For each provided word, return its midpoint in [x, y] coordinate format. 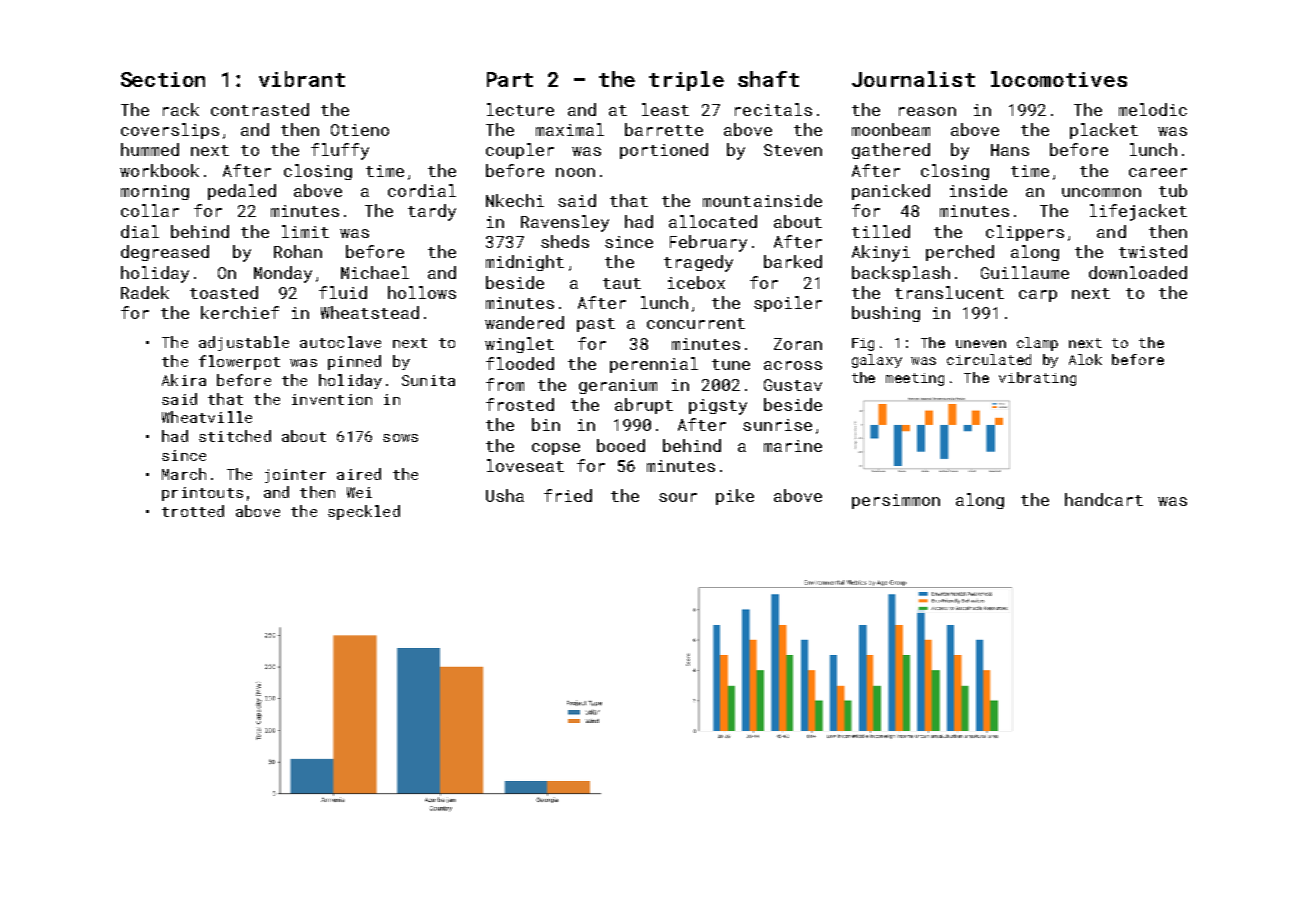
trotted [193, 511]
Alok [1085, 359]
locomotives [1059, 79]
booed [621, 445]
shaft [768, 79]
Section [163, 79]
